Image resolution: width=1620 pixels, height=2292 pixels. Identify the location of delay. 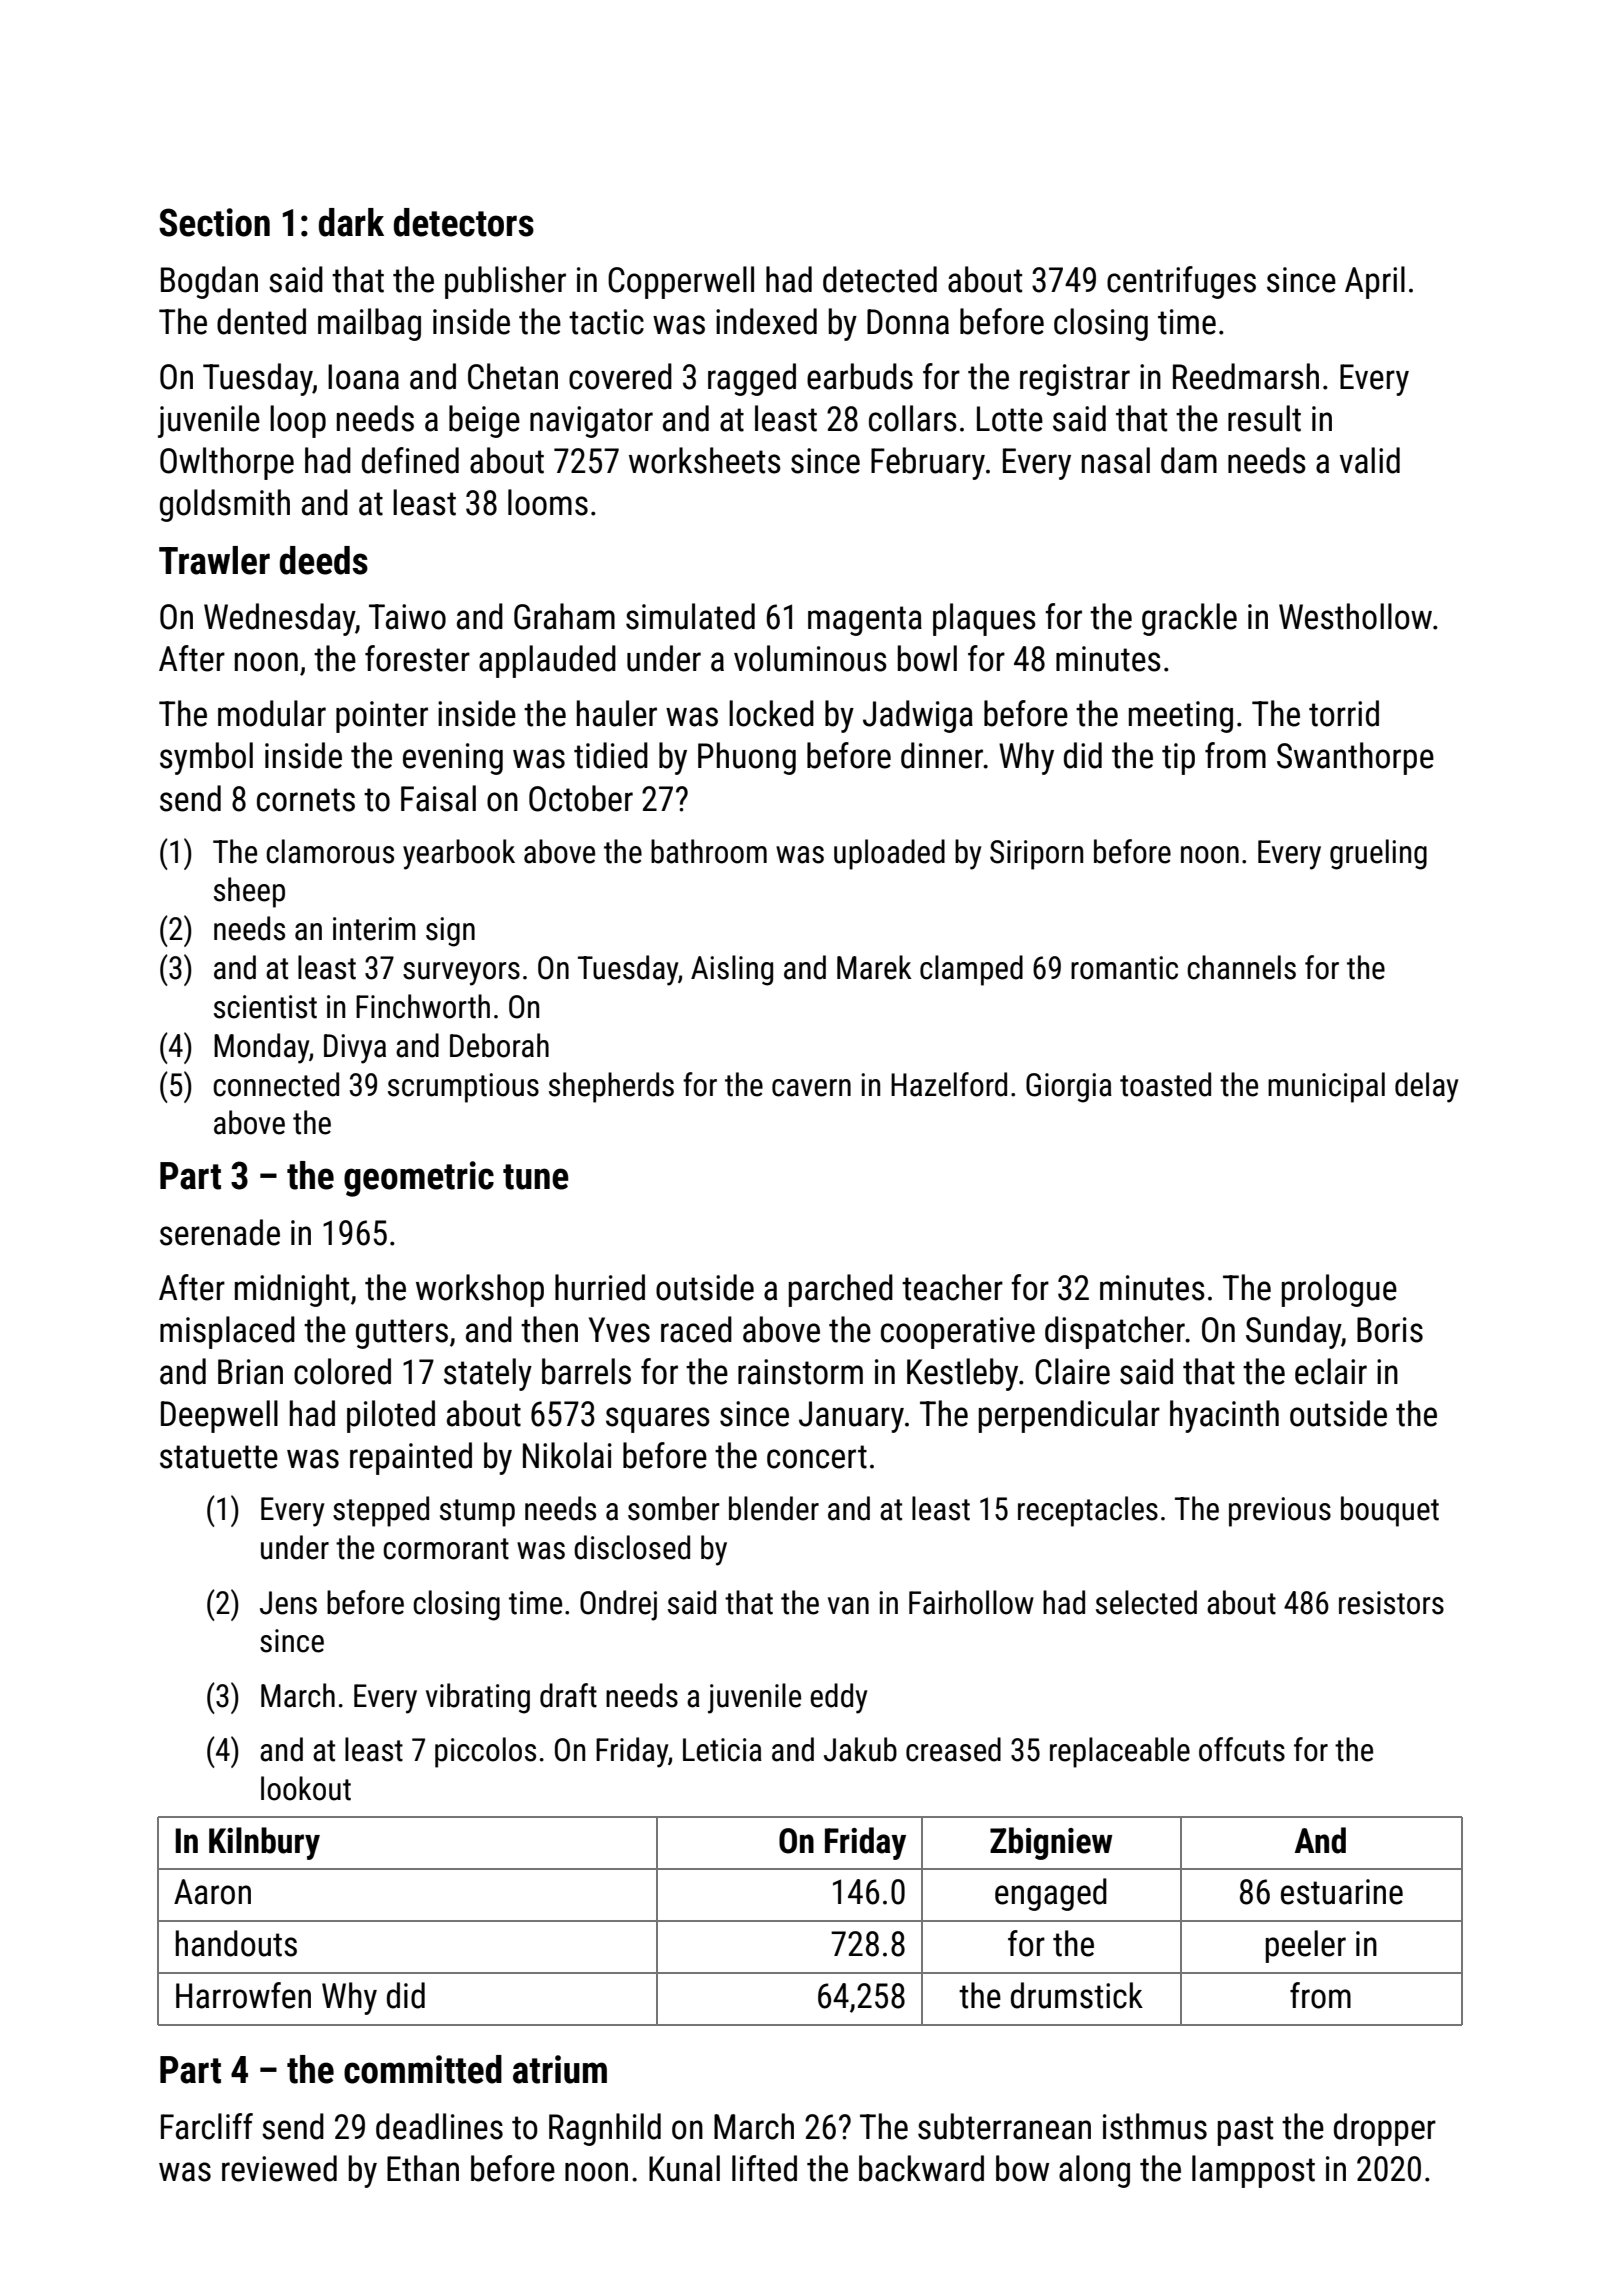
(1426, 1087).
